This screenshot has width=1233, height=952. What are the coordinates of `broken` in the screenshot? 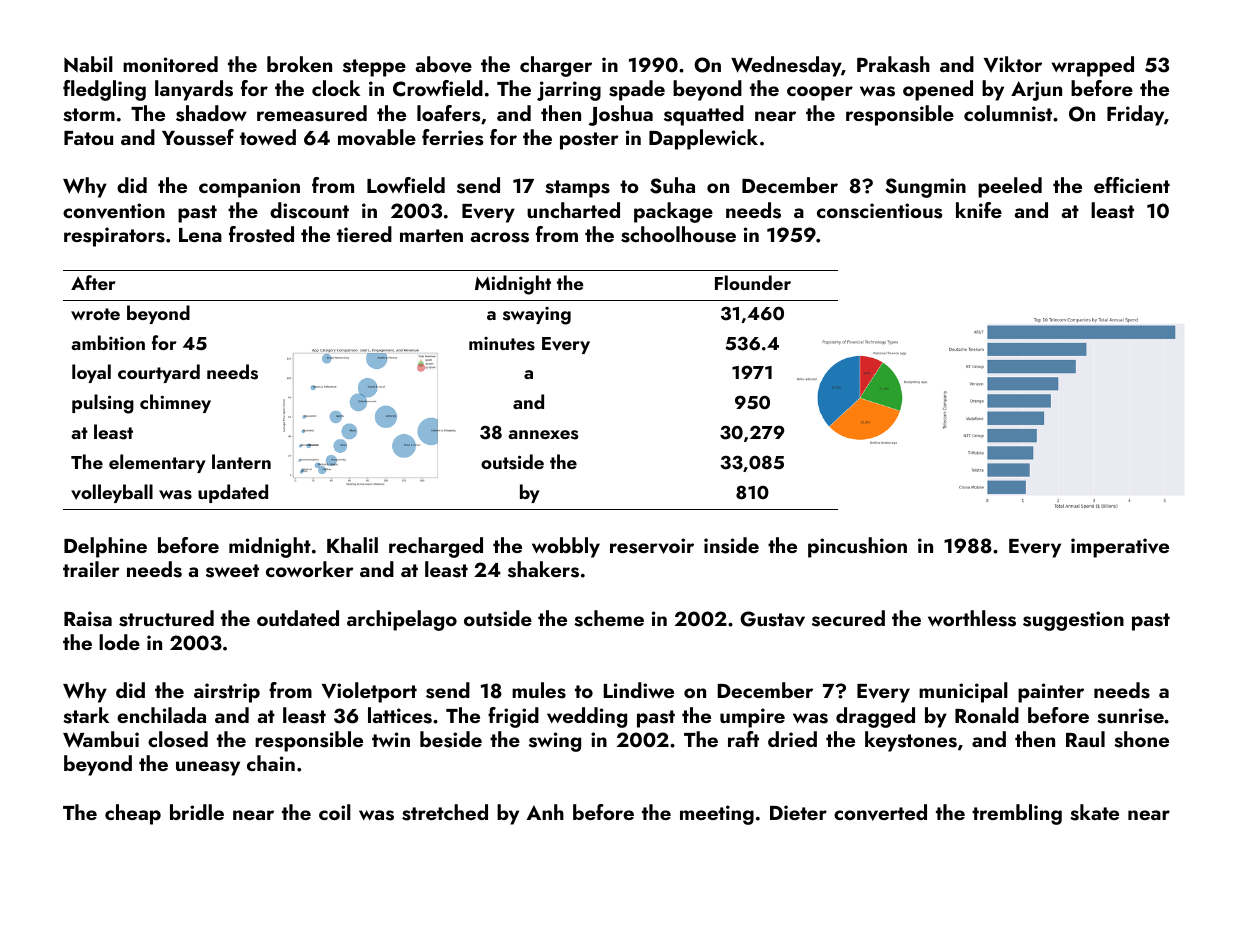 It's located at (299, 64).
